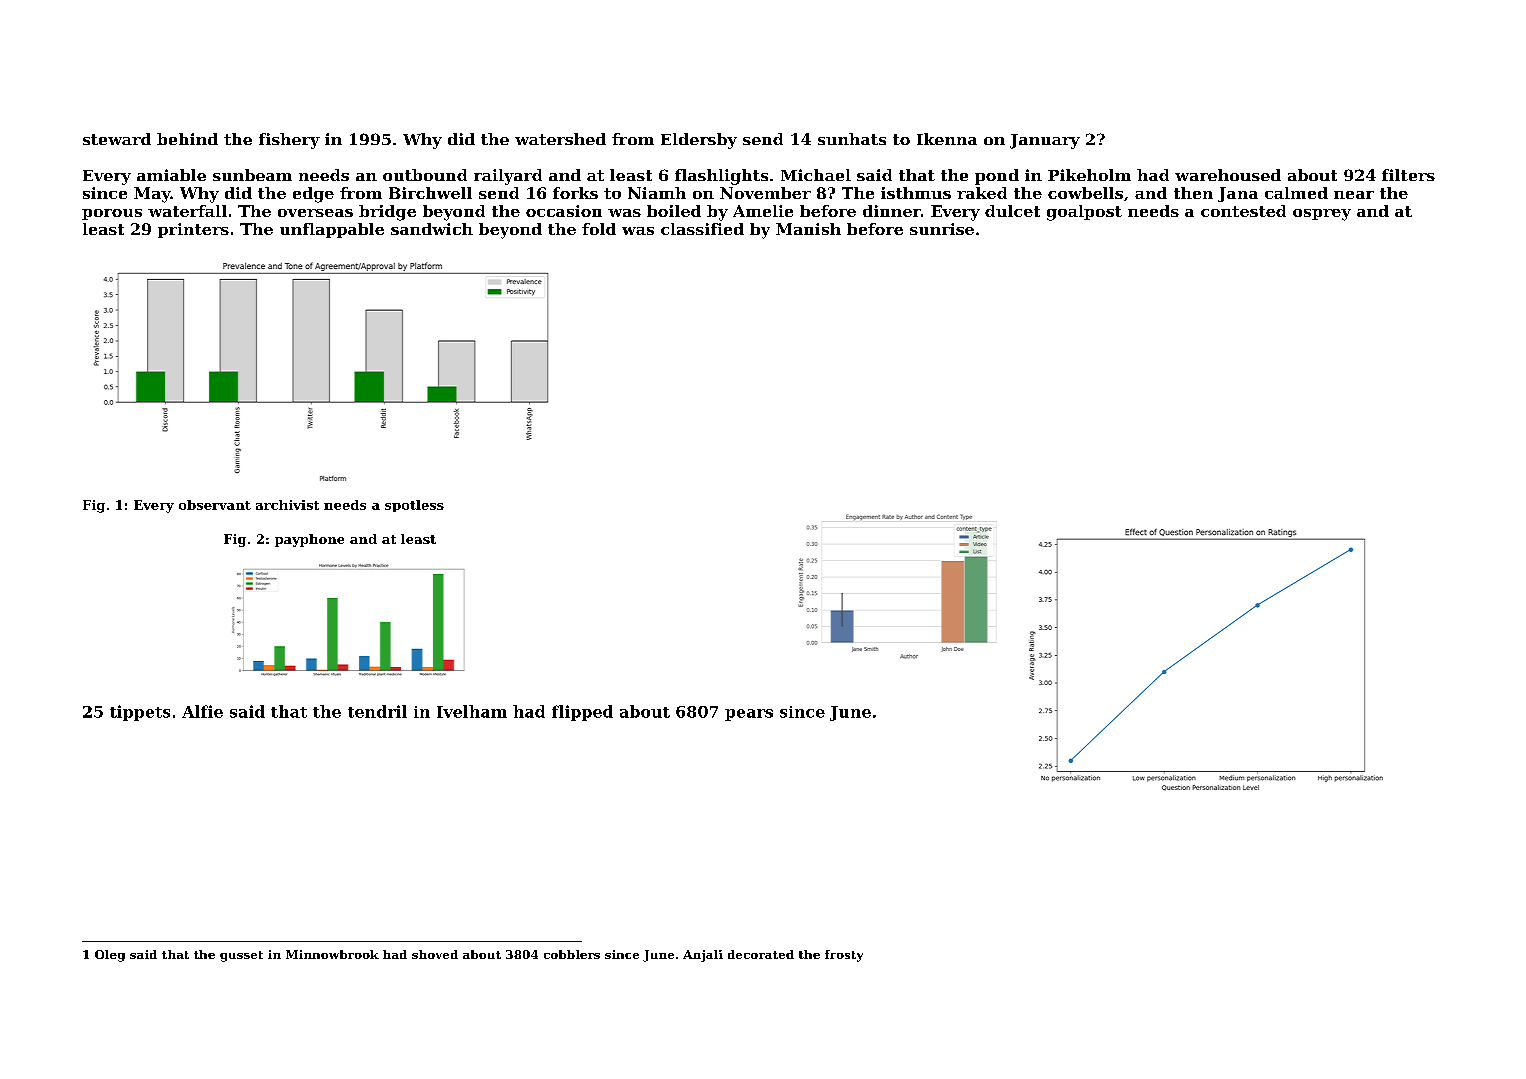  I want to click on contested, so click(1243, 211).
